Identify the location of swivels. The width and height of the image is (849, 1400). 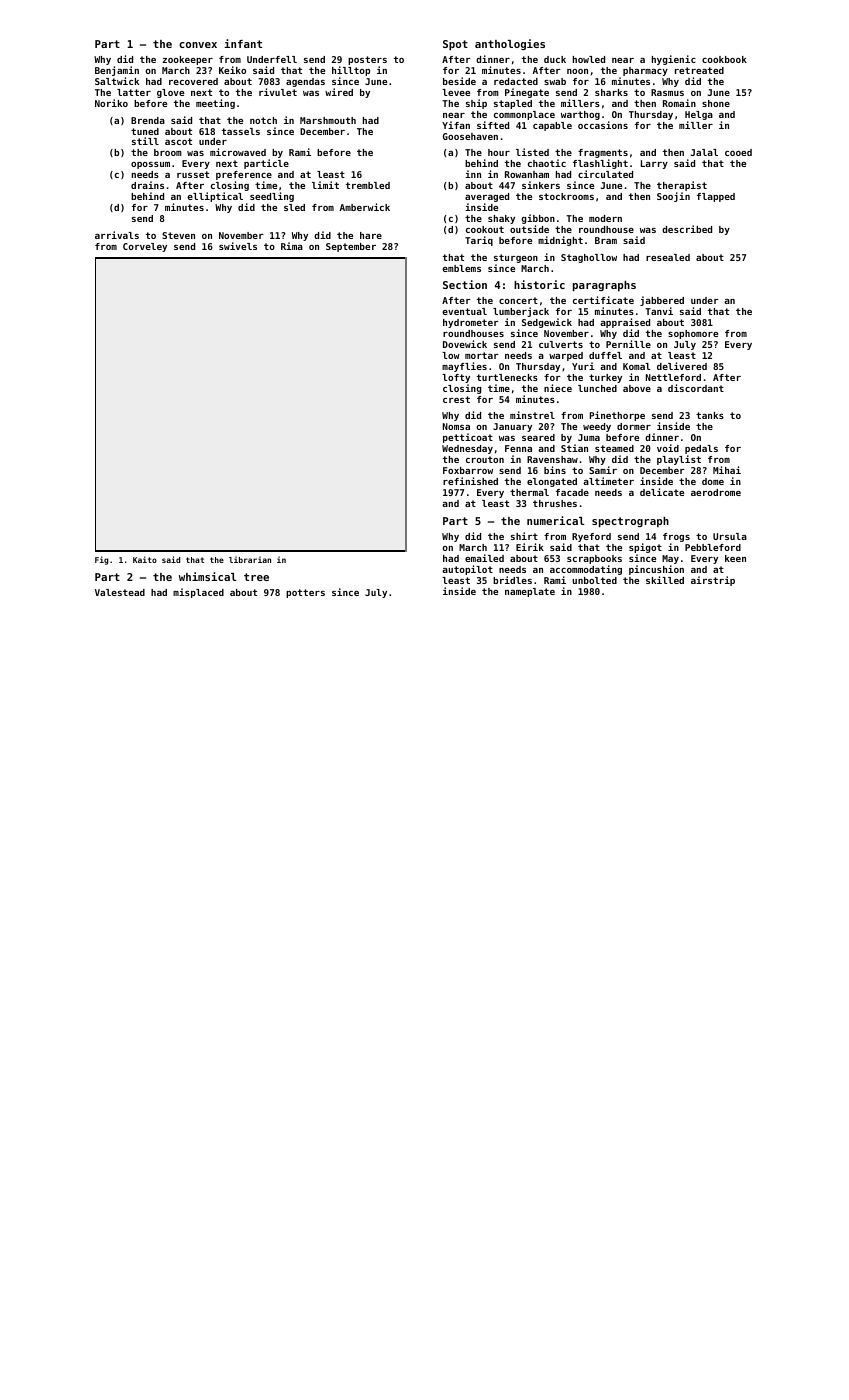
(238, 246).
